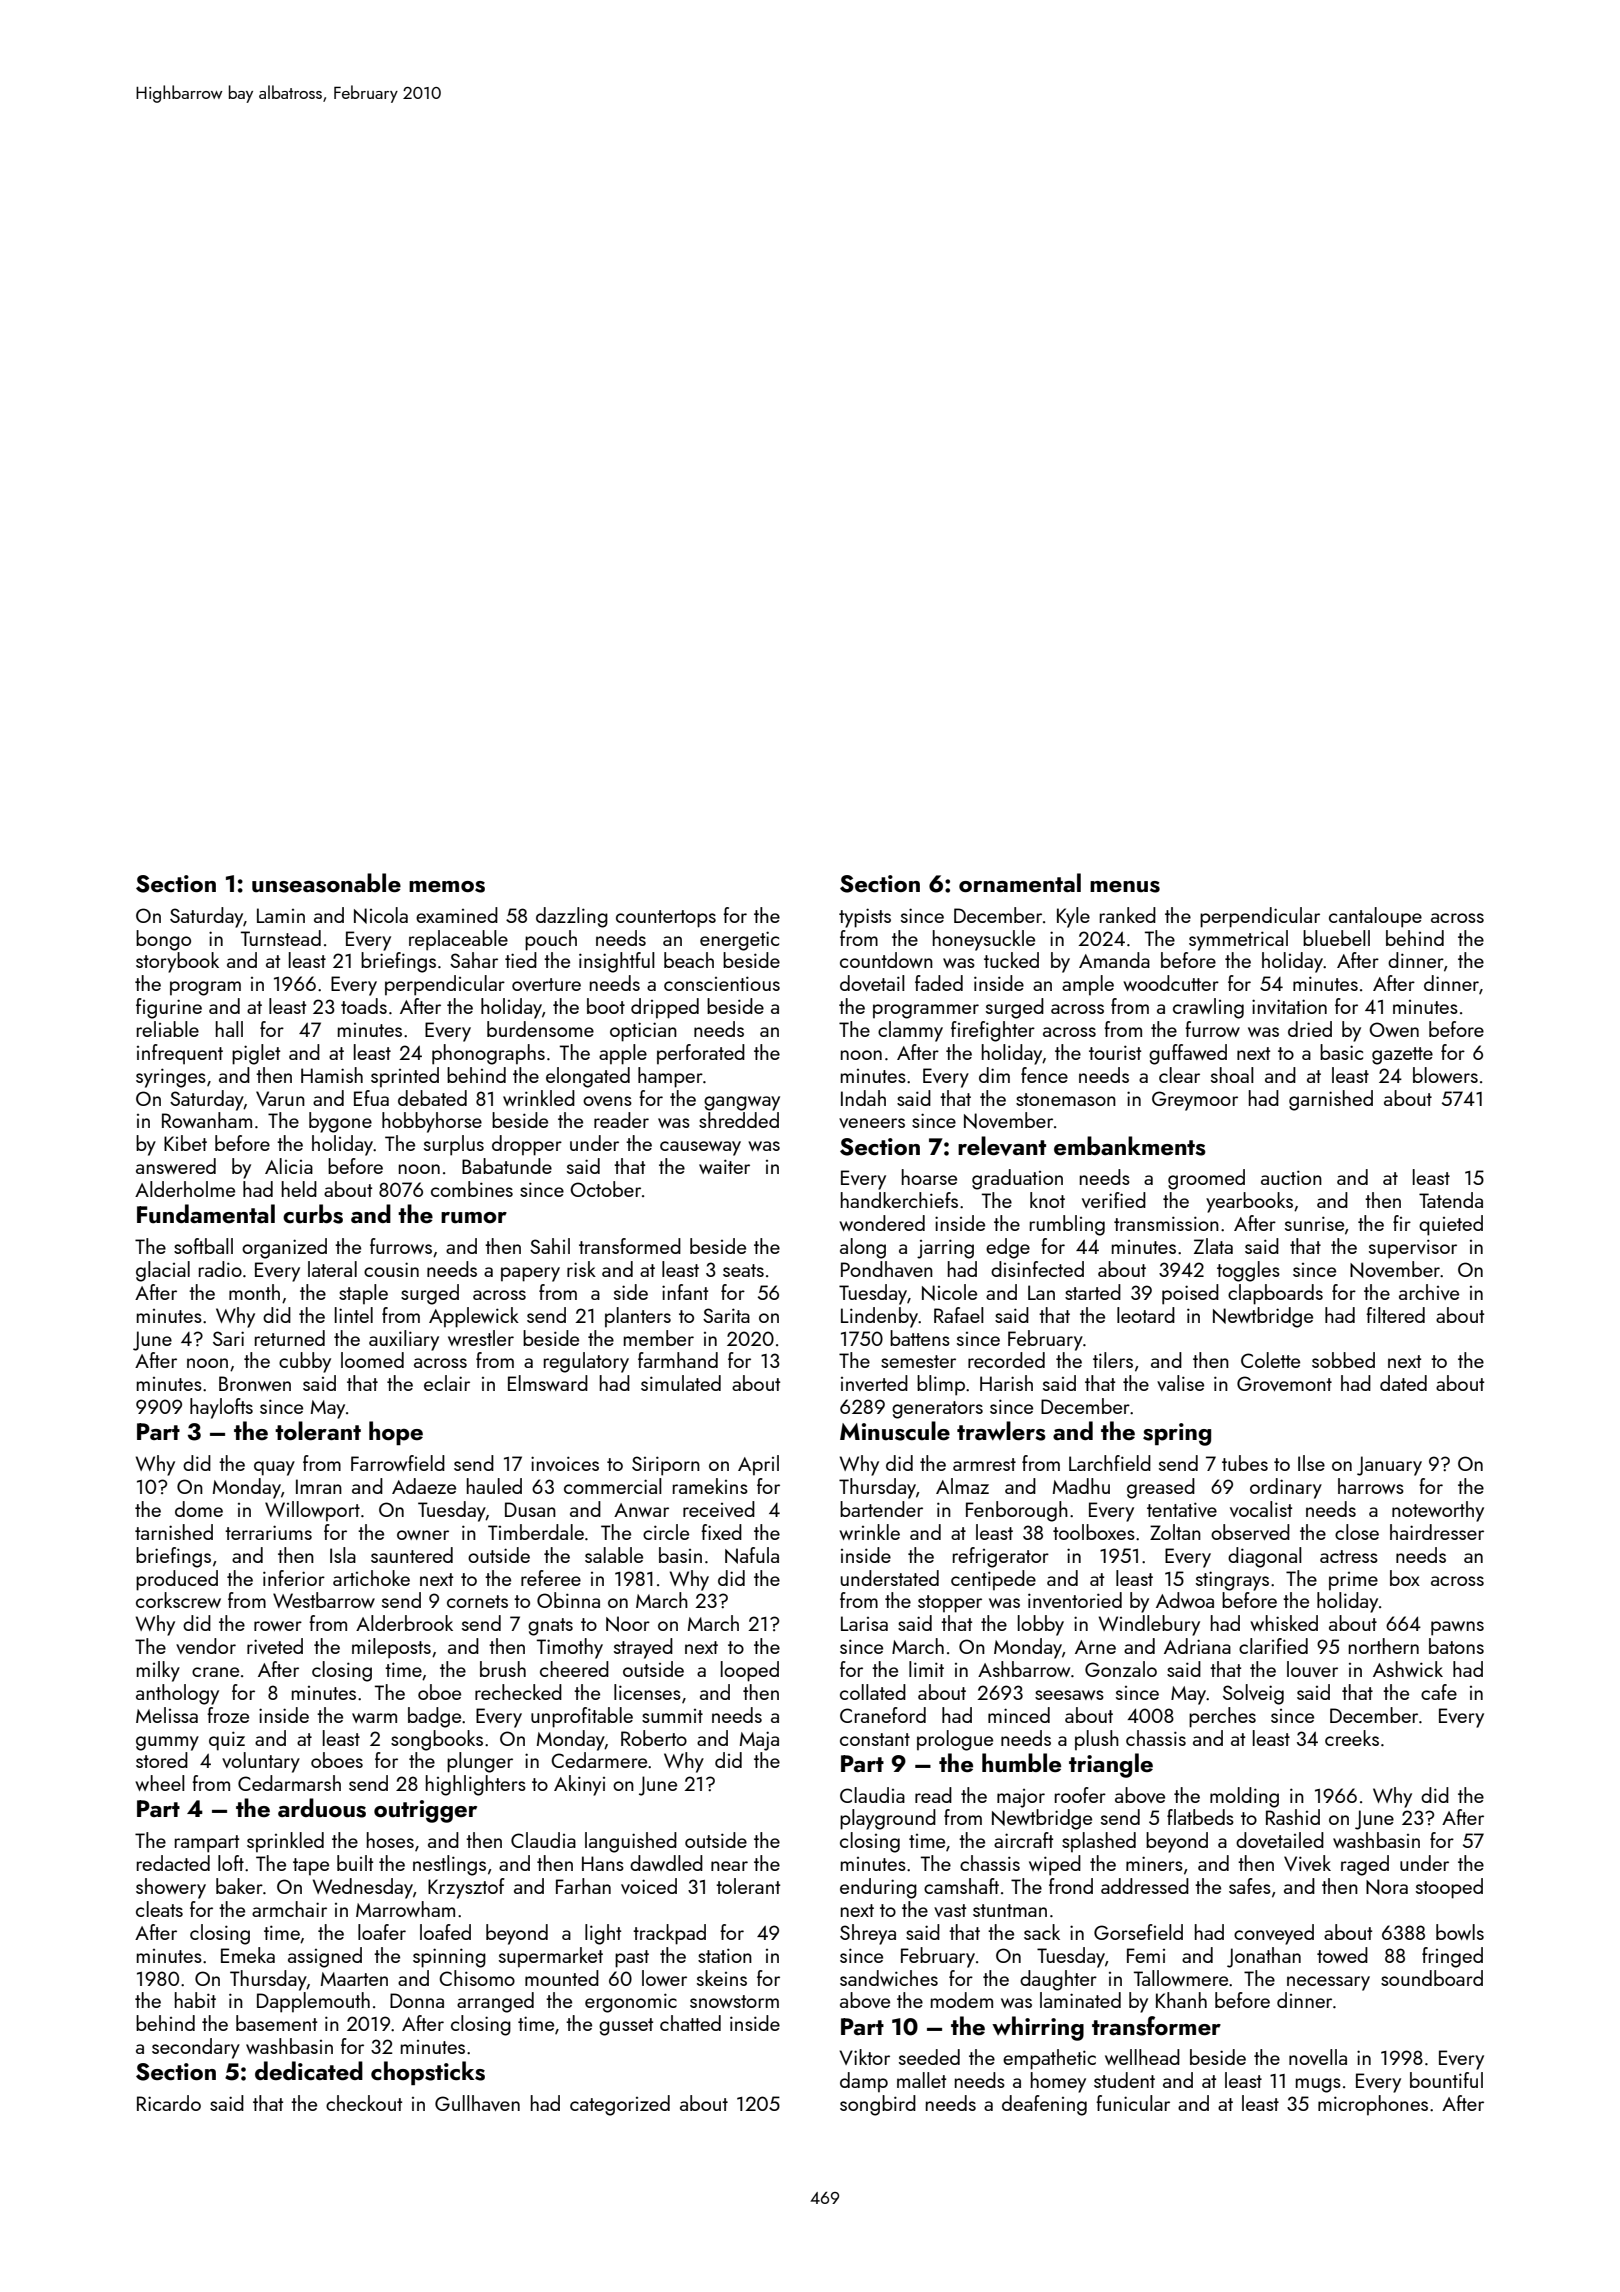  What do you see at coordinates (879, 1317) in the page?
I see `Lindenby` at bounding box center [879, 1317].
